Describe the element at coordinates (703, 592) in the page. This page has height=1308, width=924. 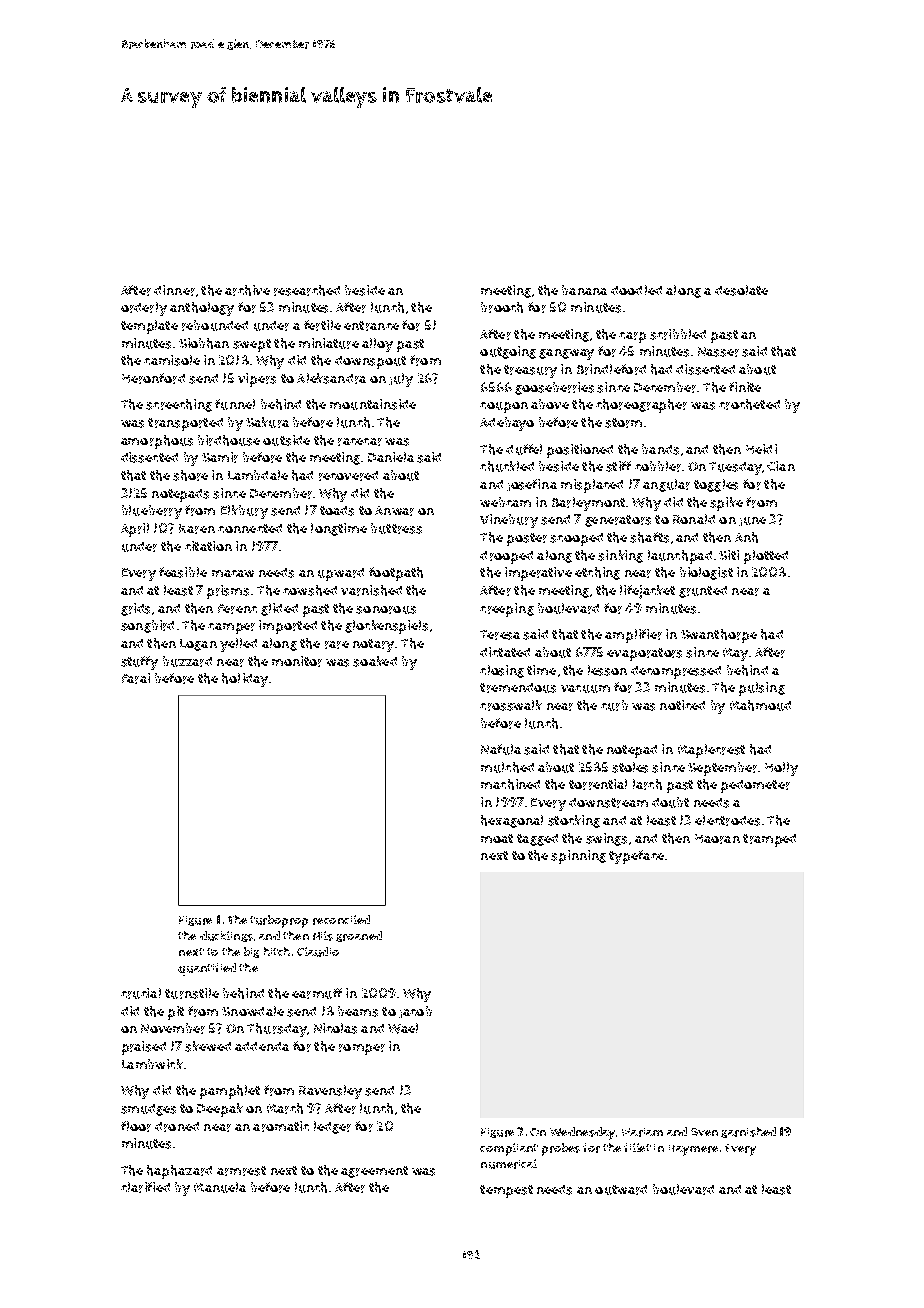
I see `grunted` at that location.
